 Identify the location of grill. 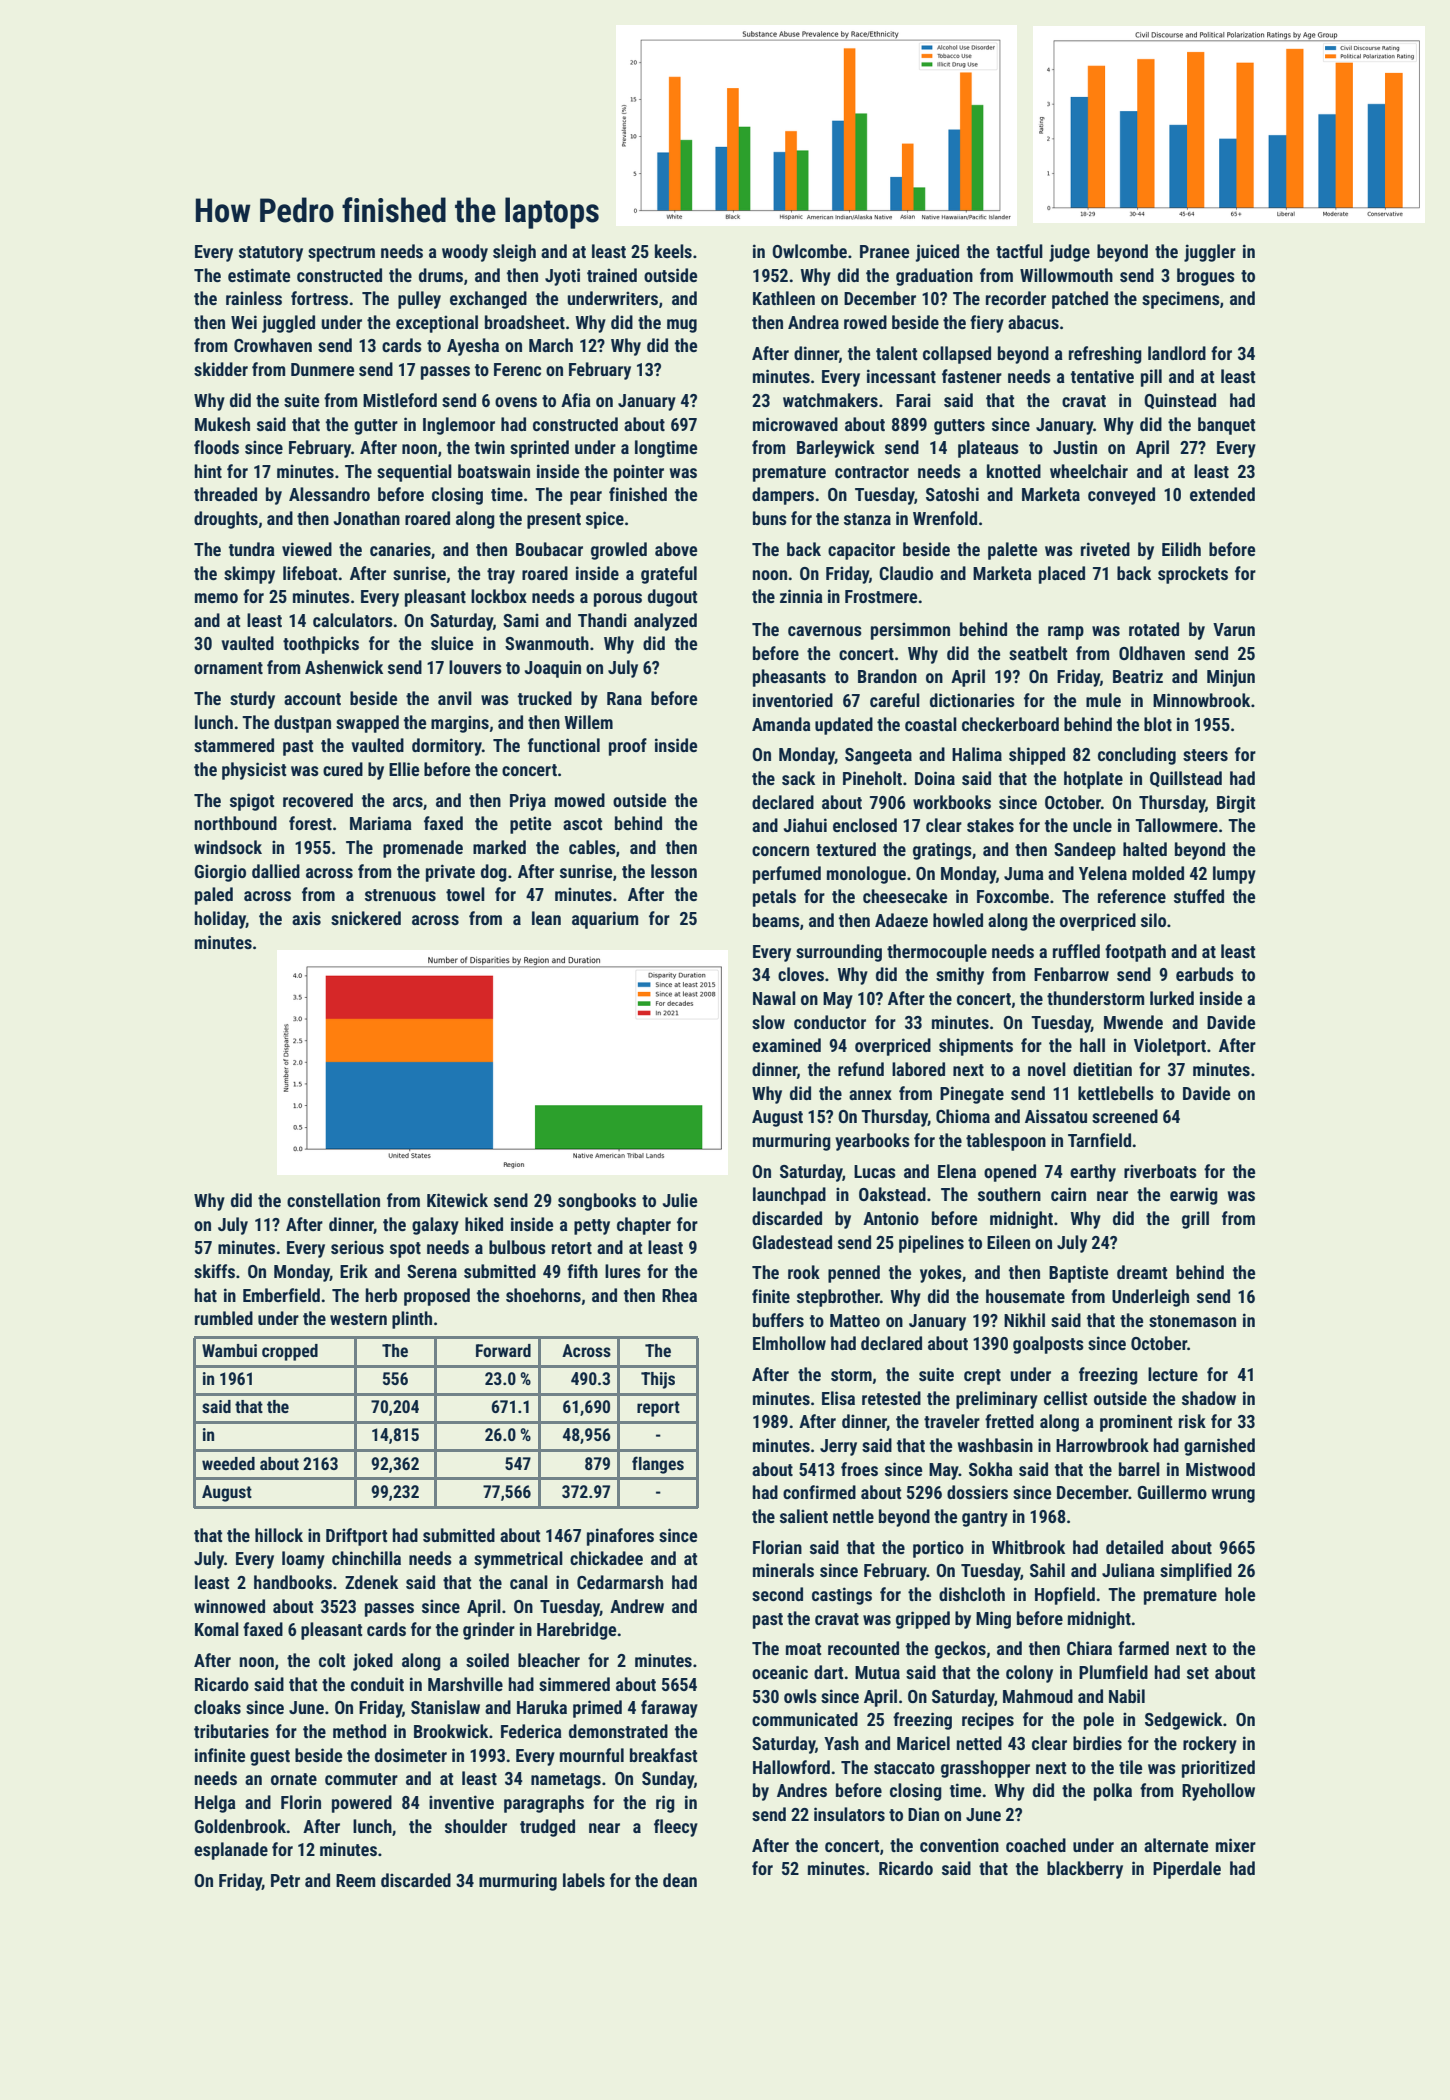
(1195, 1220).
